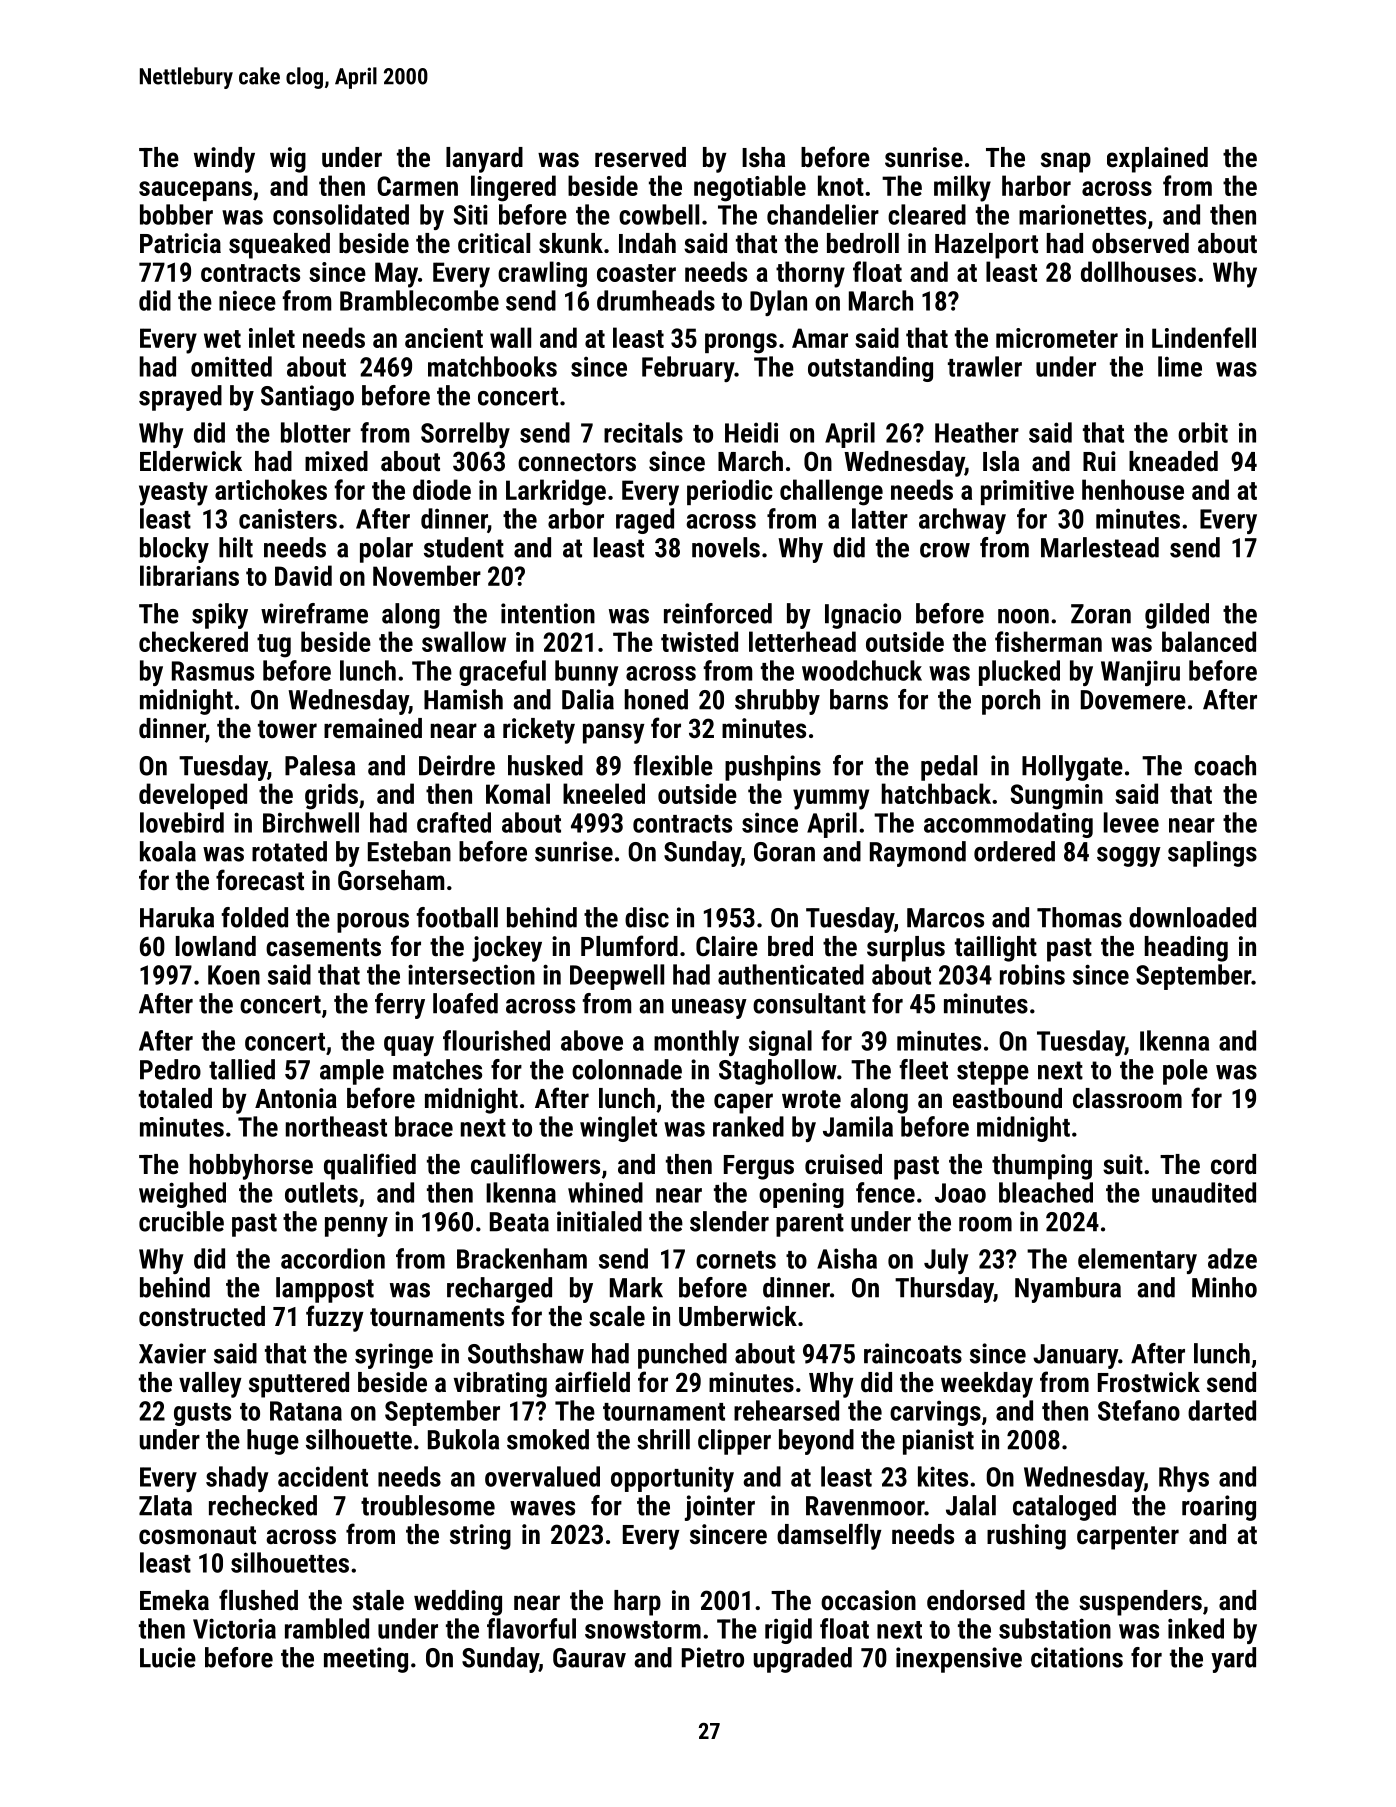  What do you see at coordinates (1007, 1098) in the screenshot?
I see `eastbound` at bounding box center [1007, 1098].
